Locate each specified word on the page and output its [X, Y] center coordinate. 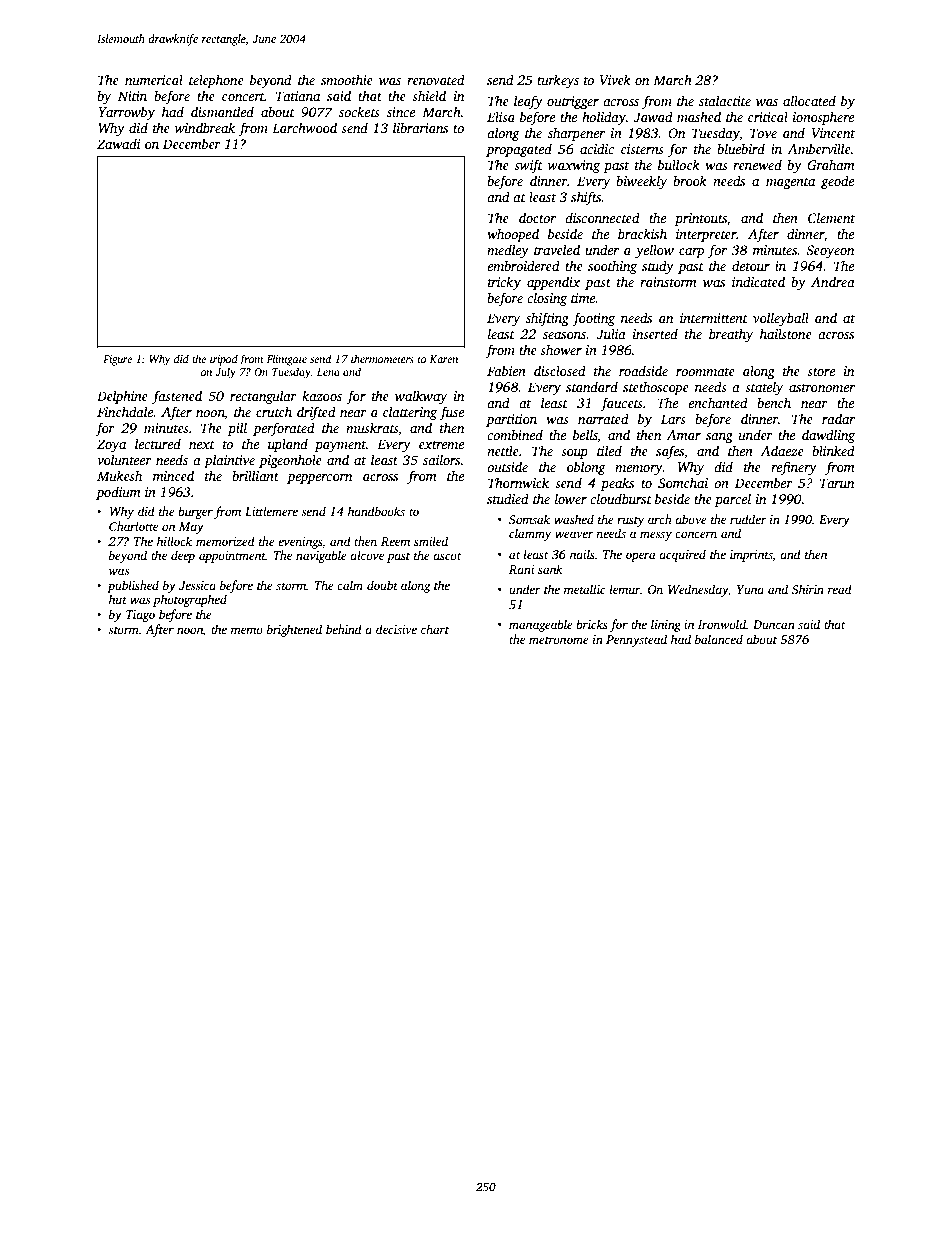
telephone [216, 81]
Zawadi [118, 143]
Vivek [615, 79]
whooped [513, 235]
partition [511, 420]
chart [435, 629]
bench [774, 402]
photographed [190, 600]
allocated [809, 100]
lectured [158, 443]
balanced [719, 639]
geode [837, 182]
